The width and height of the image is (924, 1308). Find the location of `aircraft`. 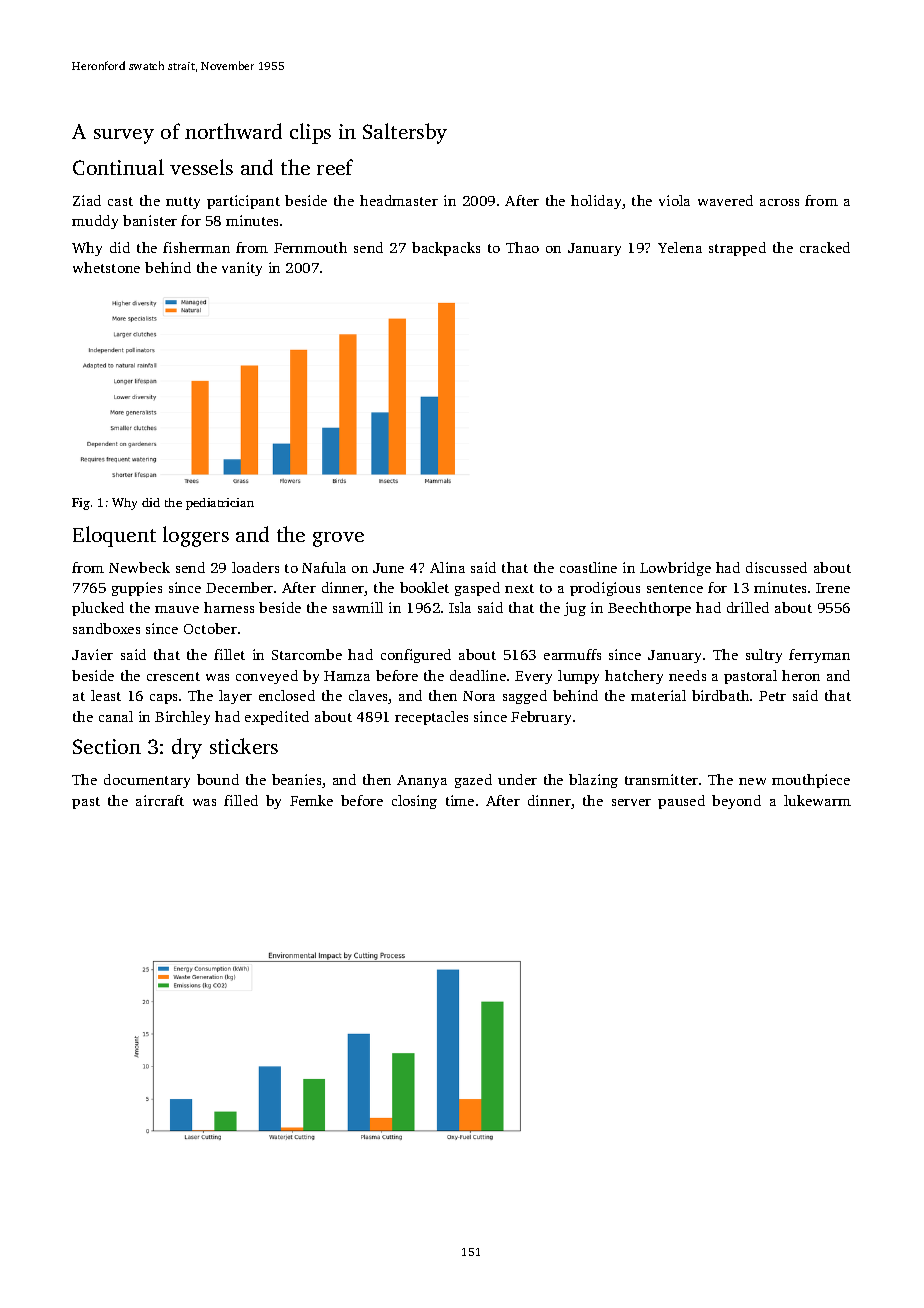

aircraft is located at coordinates (160, 800).
